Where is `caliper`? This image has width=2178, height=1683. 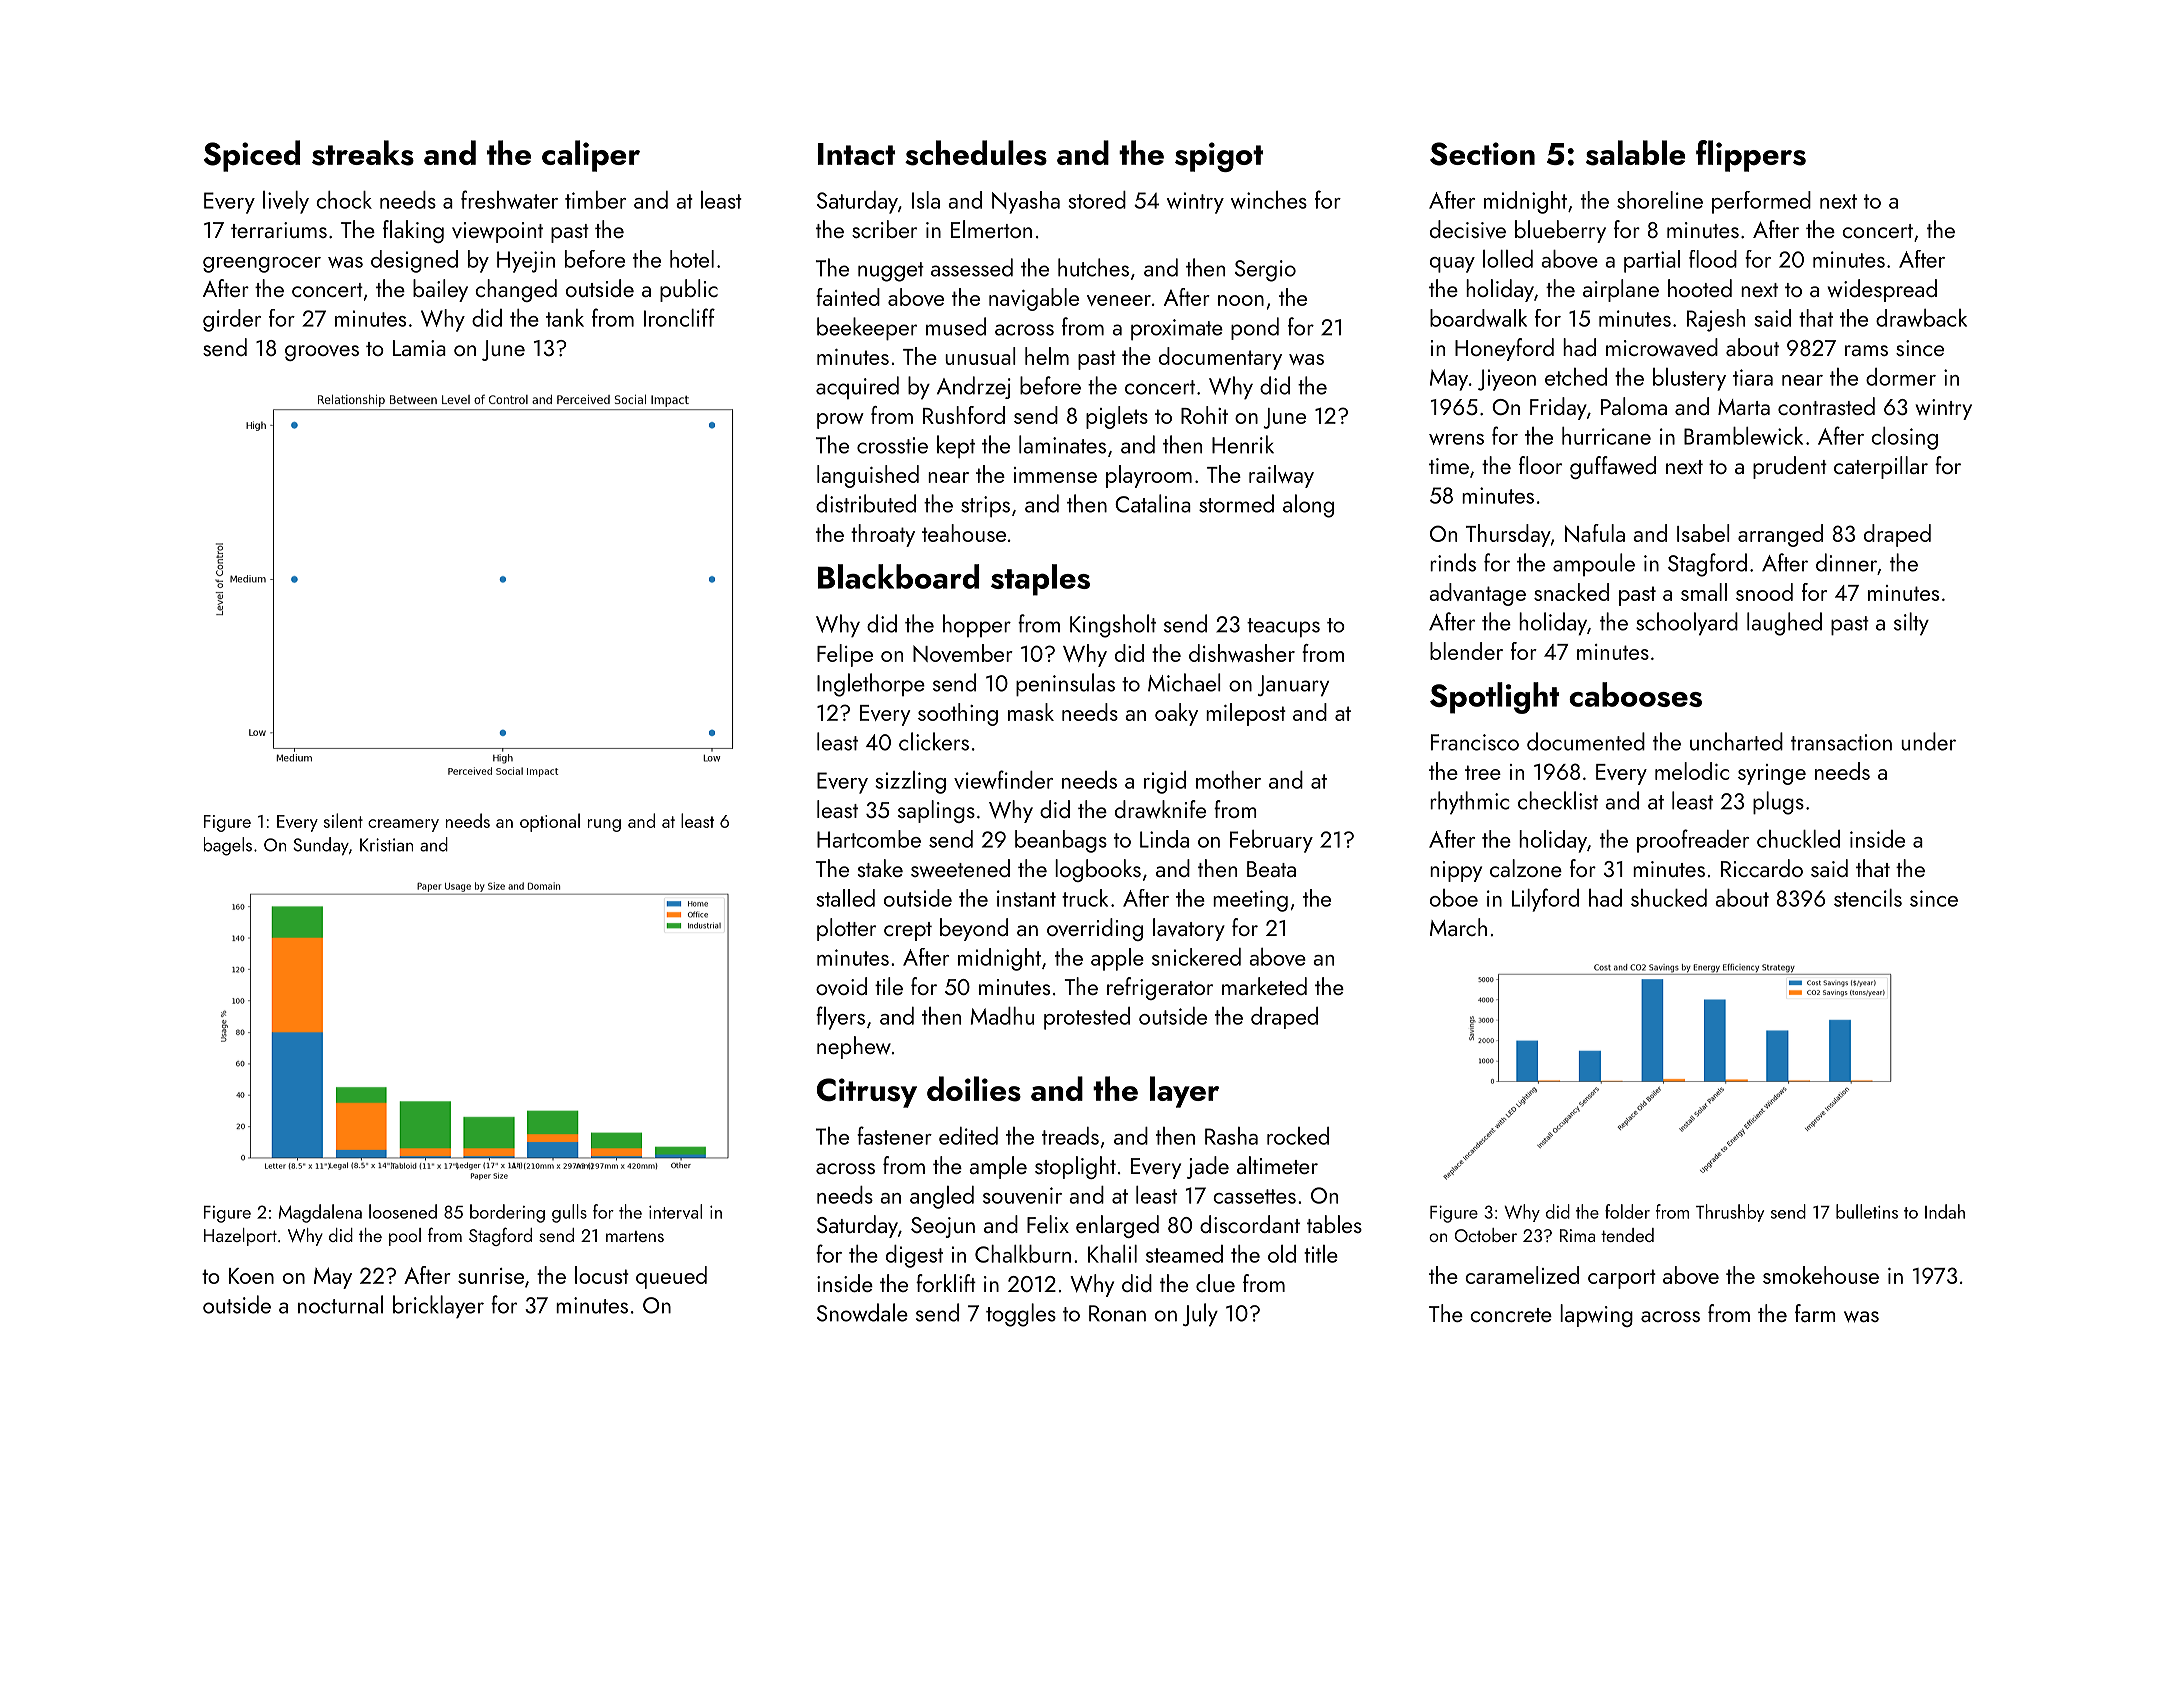
caliper is located at coordinates (591, 156).
